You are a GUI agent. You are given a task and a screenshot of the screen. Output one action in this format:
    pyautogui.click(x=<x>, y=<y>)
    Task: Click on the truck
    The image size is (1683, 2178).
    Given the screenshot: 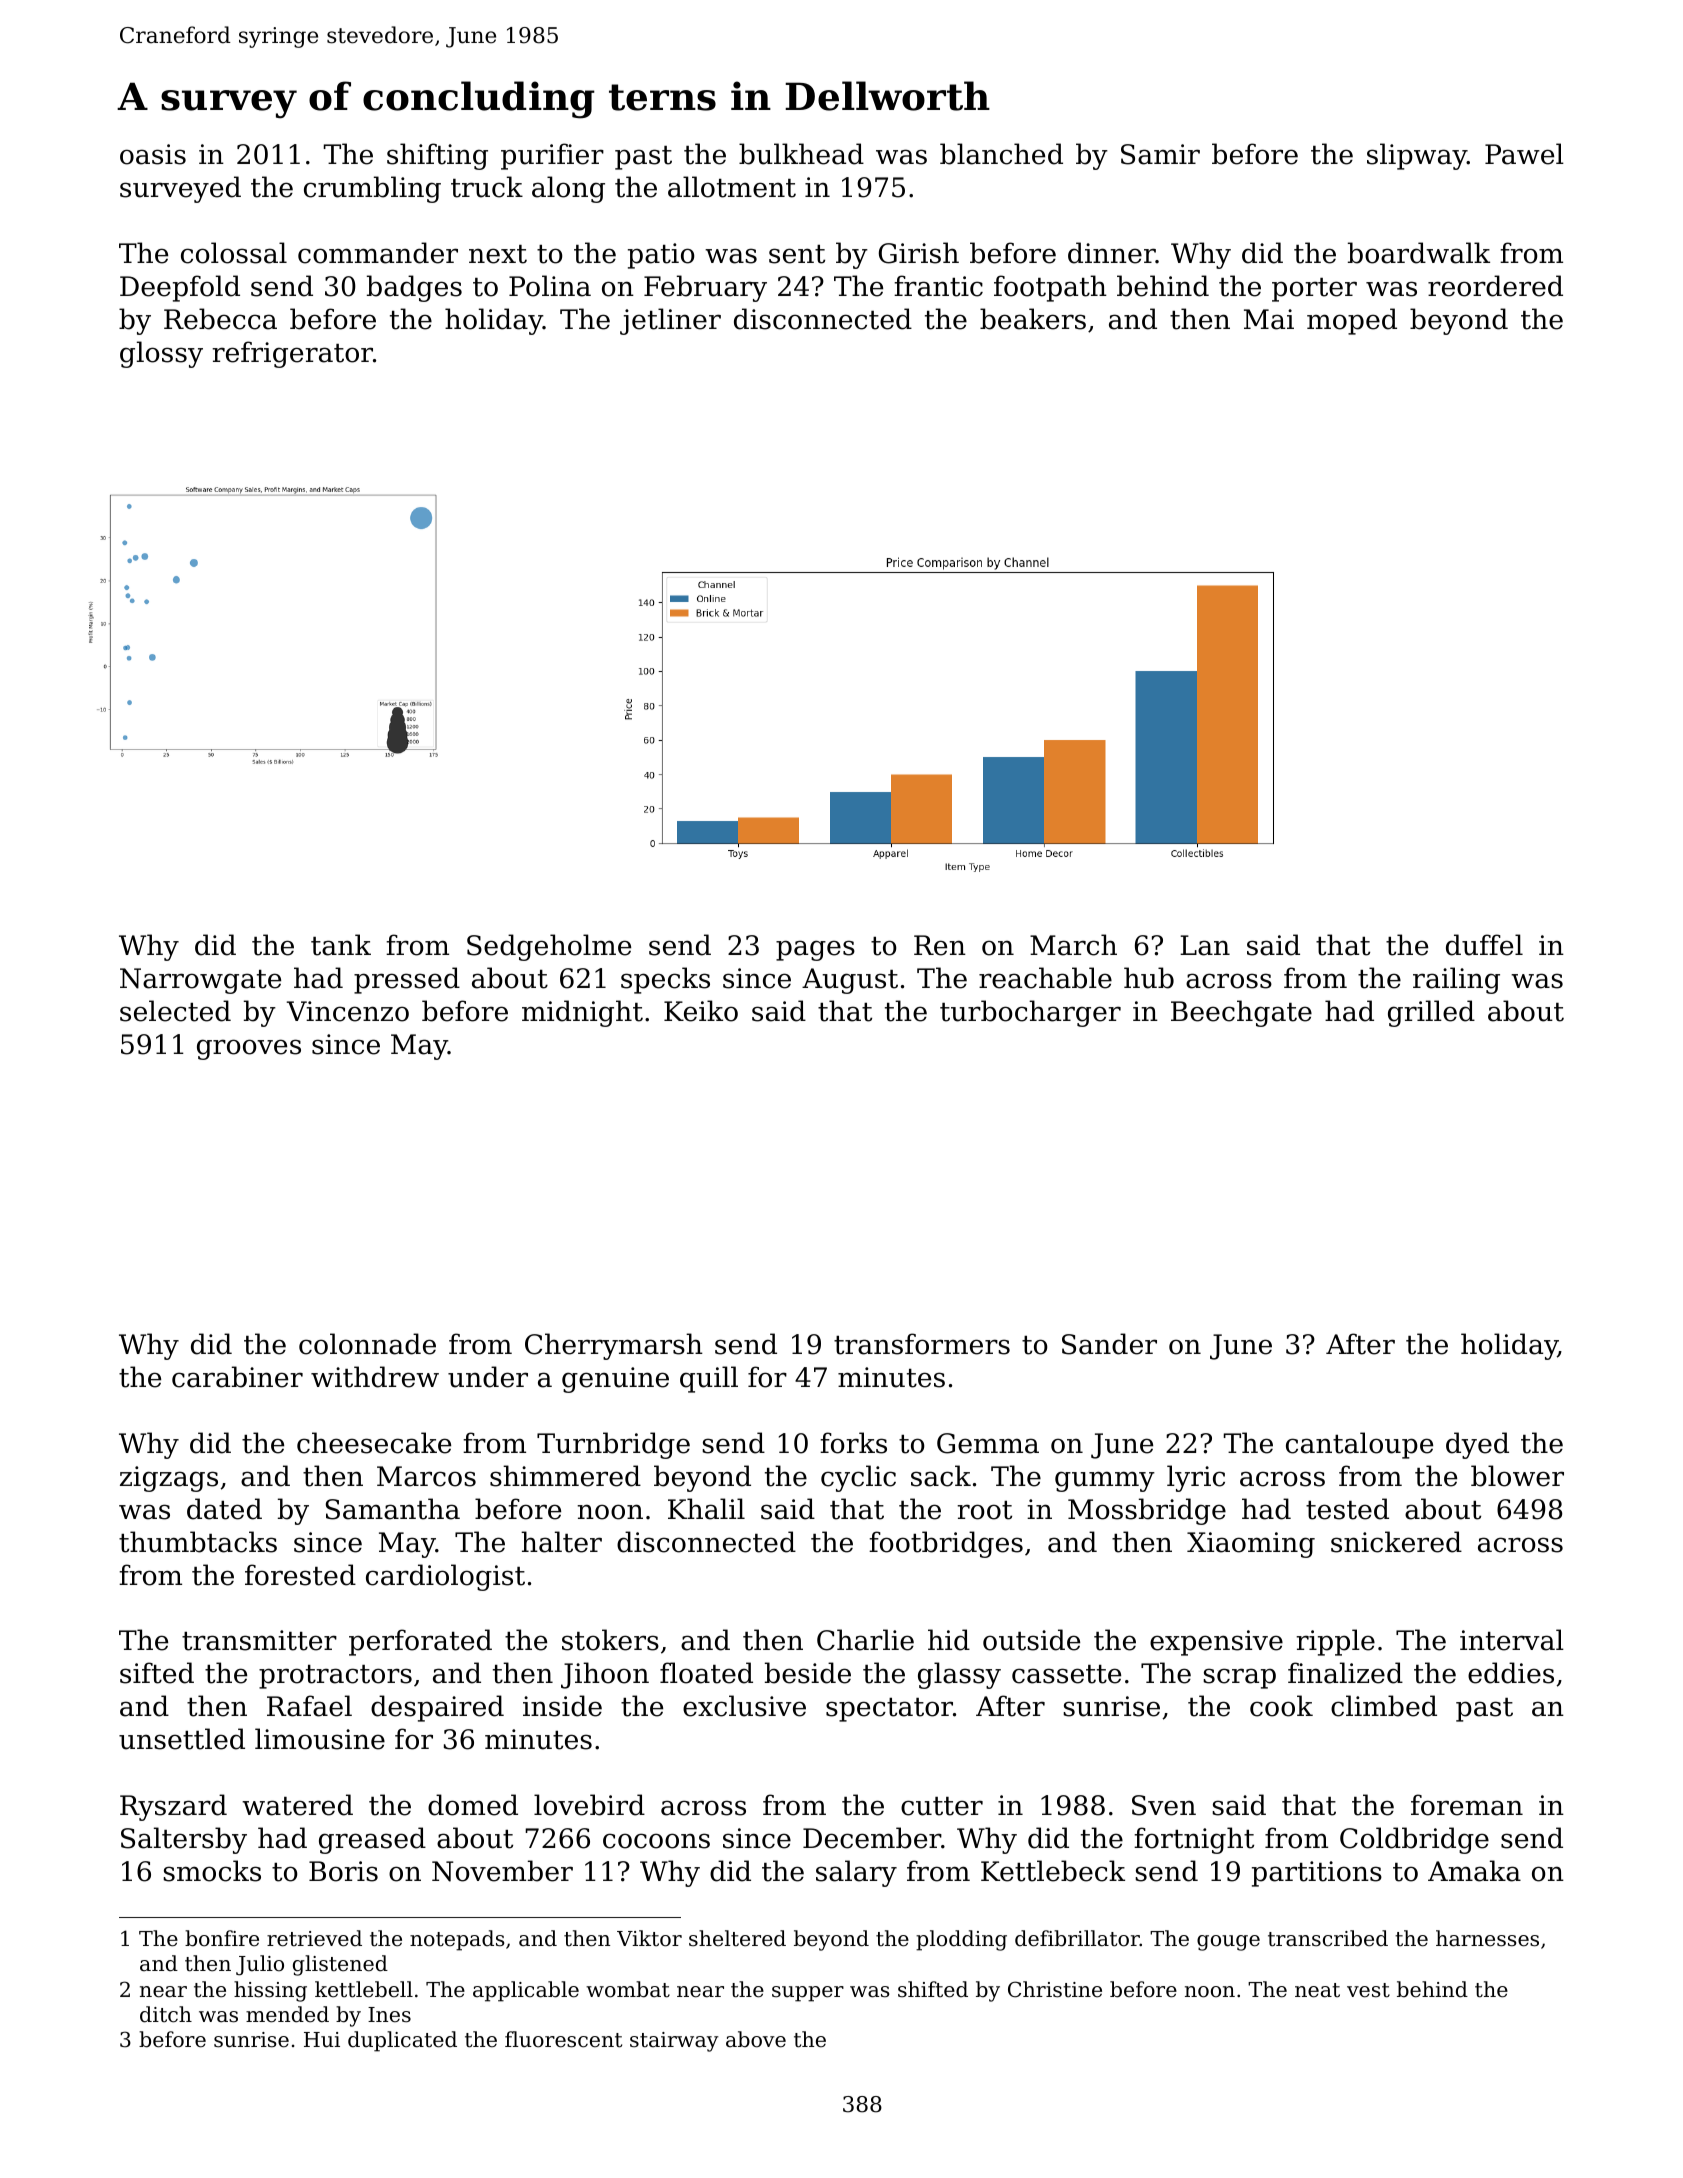 What is the action you would take?
    pyautogui.click(x=487, y=187)
